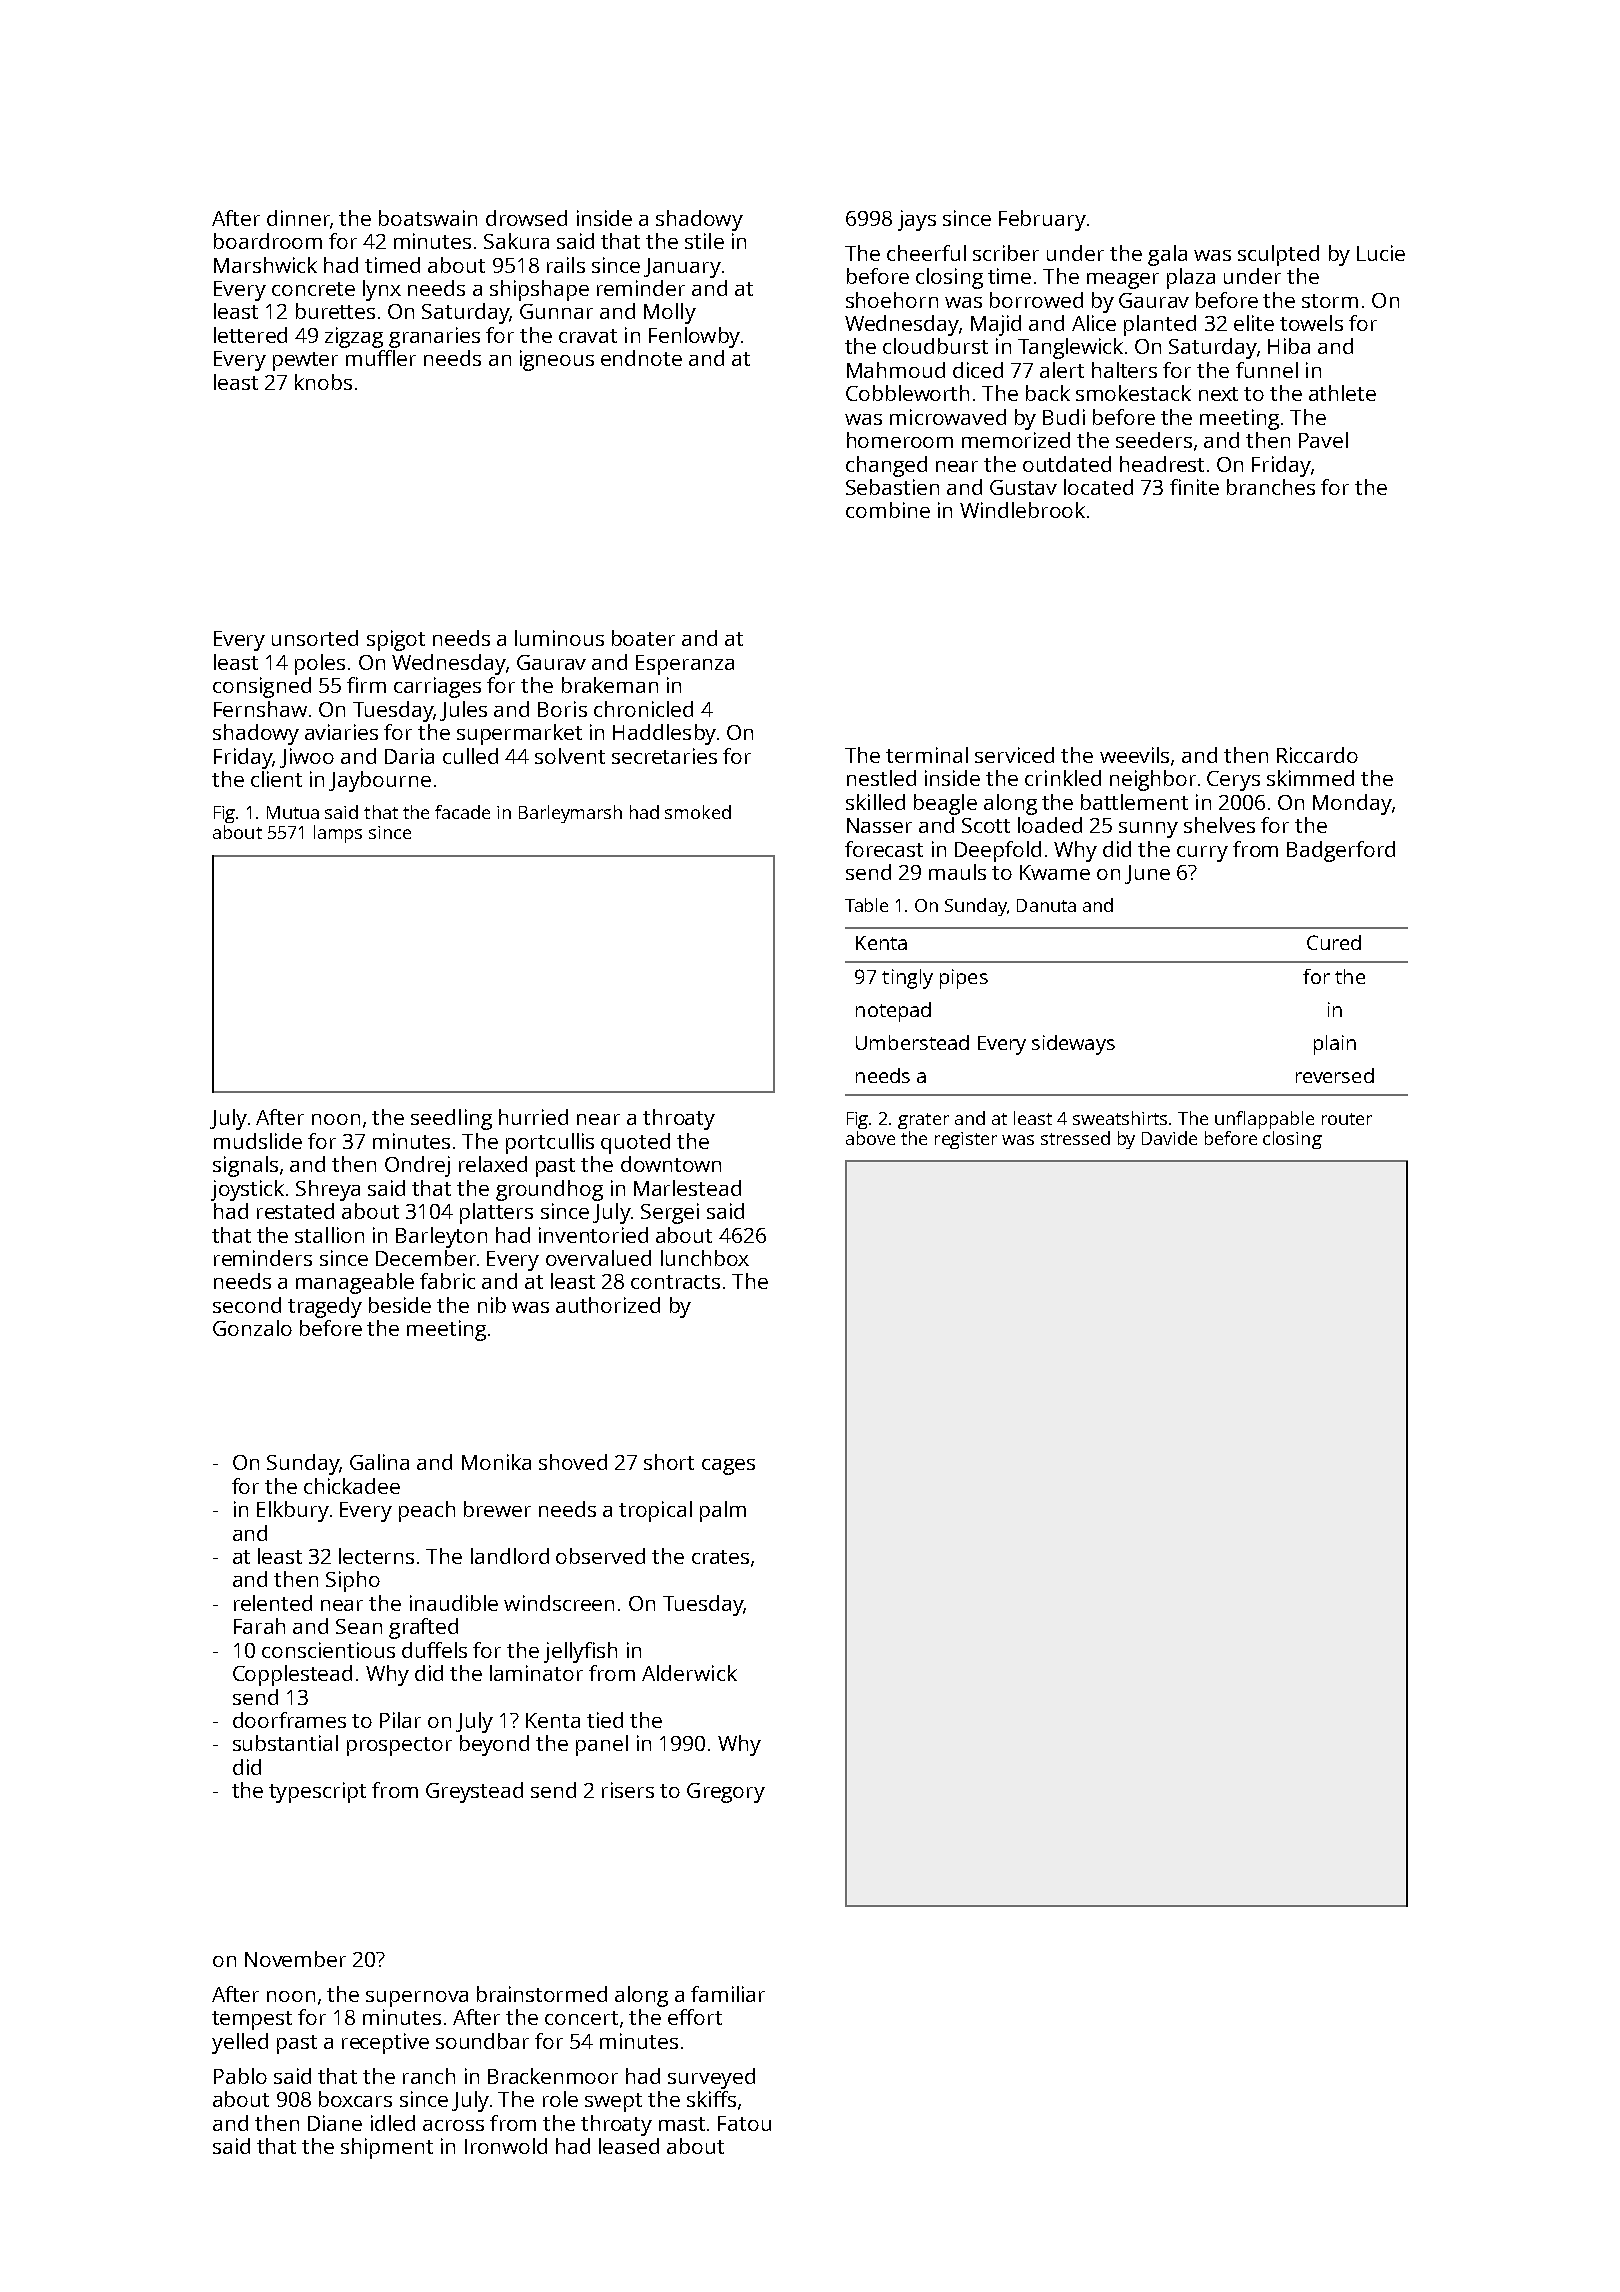  Describe the element at coordinates (1381, 253) in the document. I see `Lucie` at that location.
